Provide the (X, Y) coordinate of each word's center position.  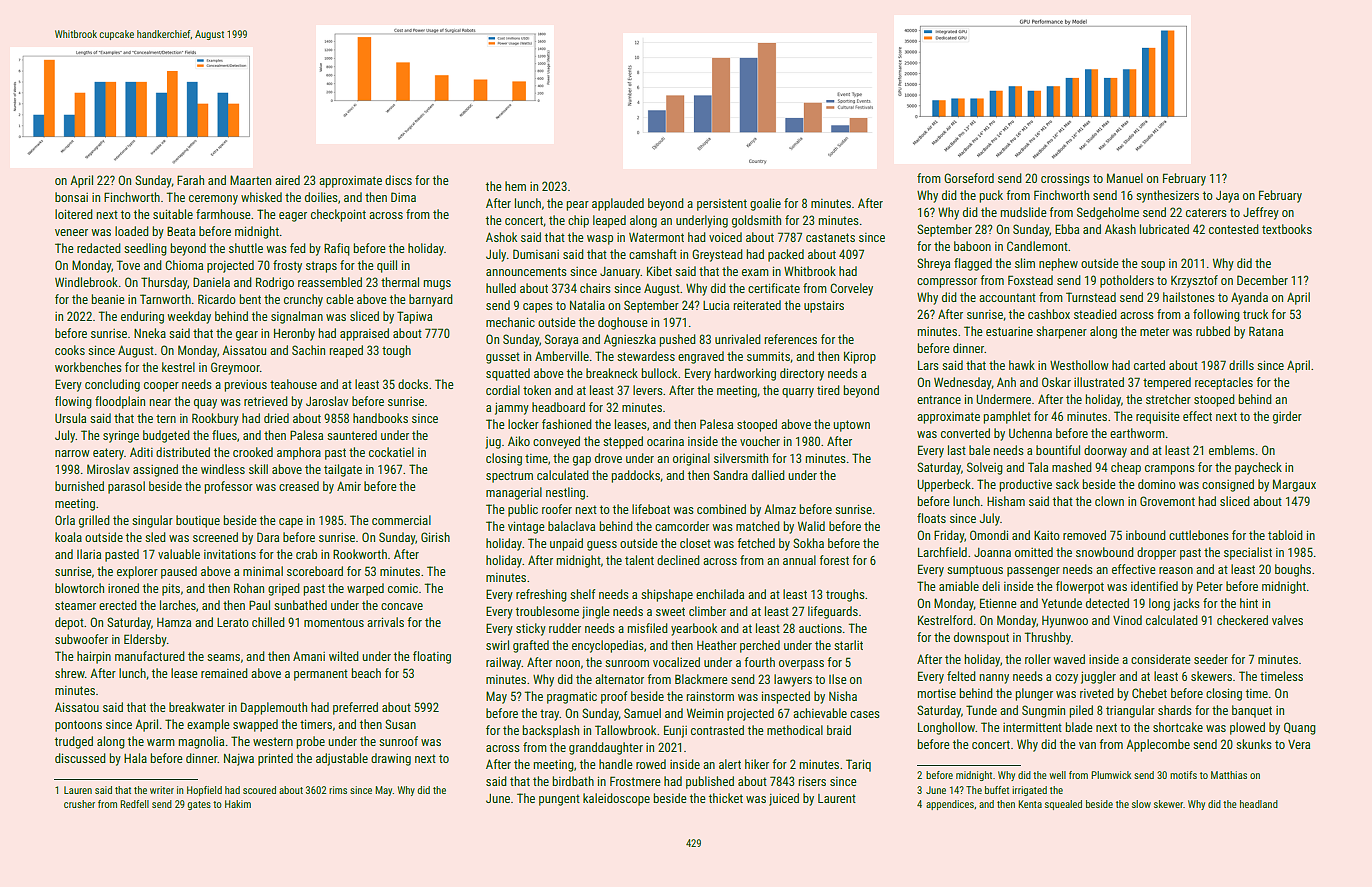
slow (1141, 804)
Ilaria (89, 554)
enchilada (720, 594)
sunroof (398, 741)
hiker (757, 764)
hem (515, 186)
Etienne (998, 603)
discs (398, 180)
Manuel (1125, 178)
